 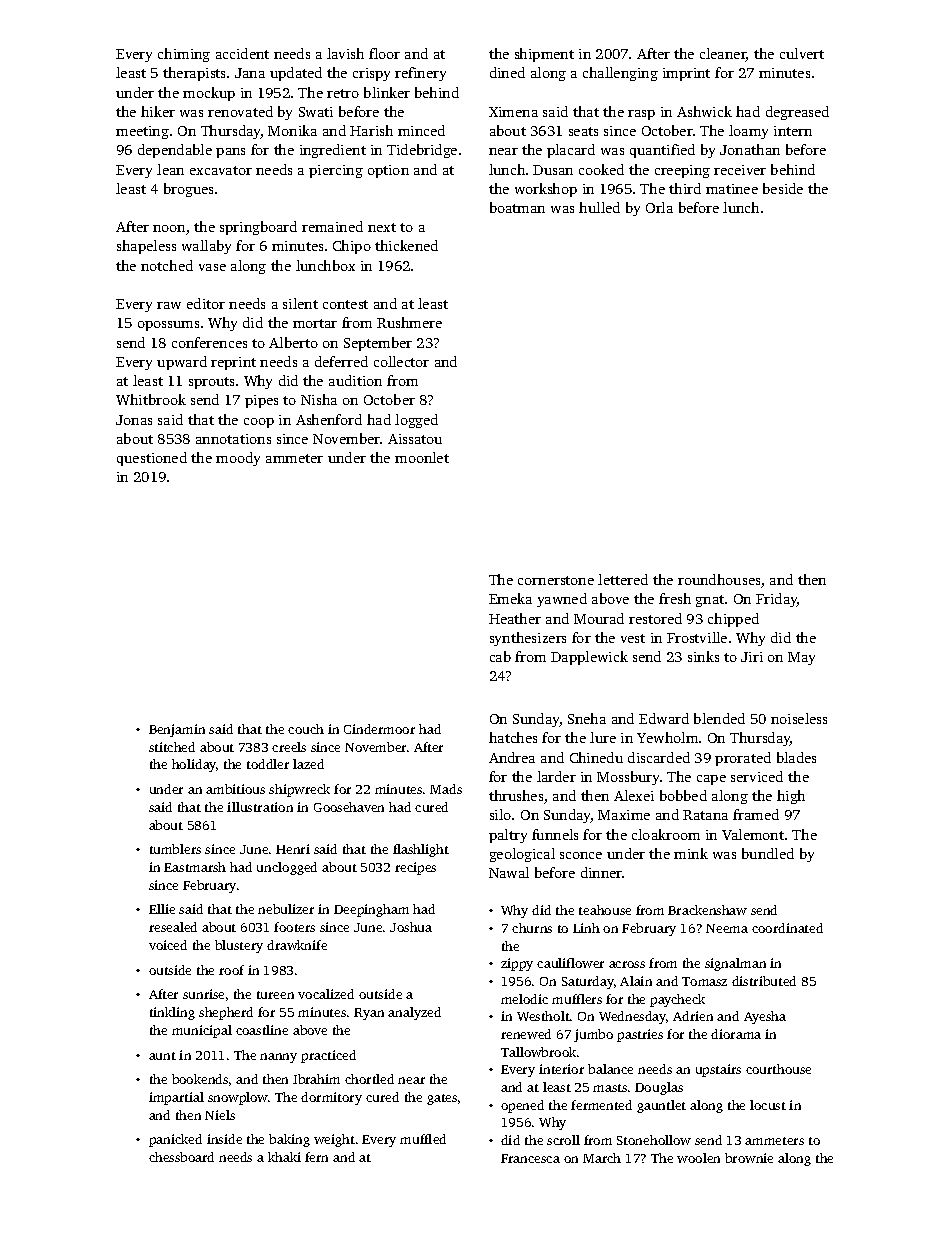 What do you see at coordinates (778, 1069) in the document?
I see `courthouse` at bounding box center [778, 1069].
